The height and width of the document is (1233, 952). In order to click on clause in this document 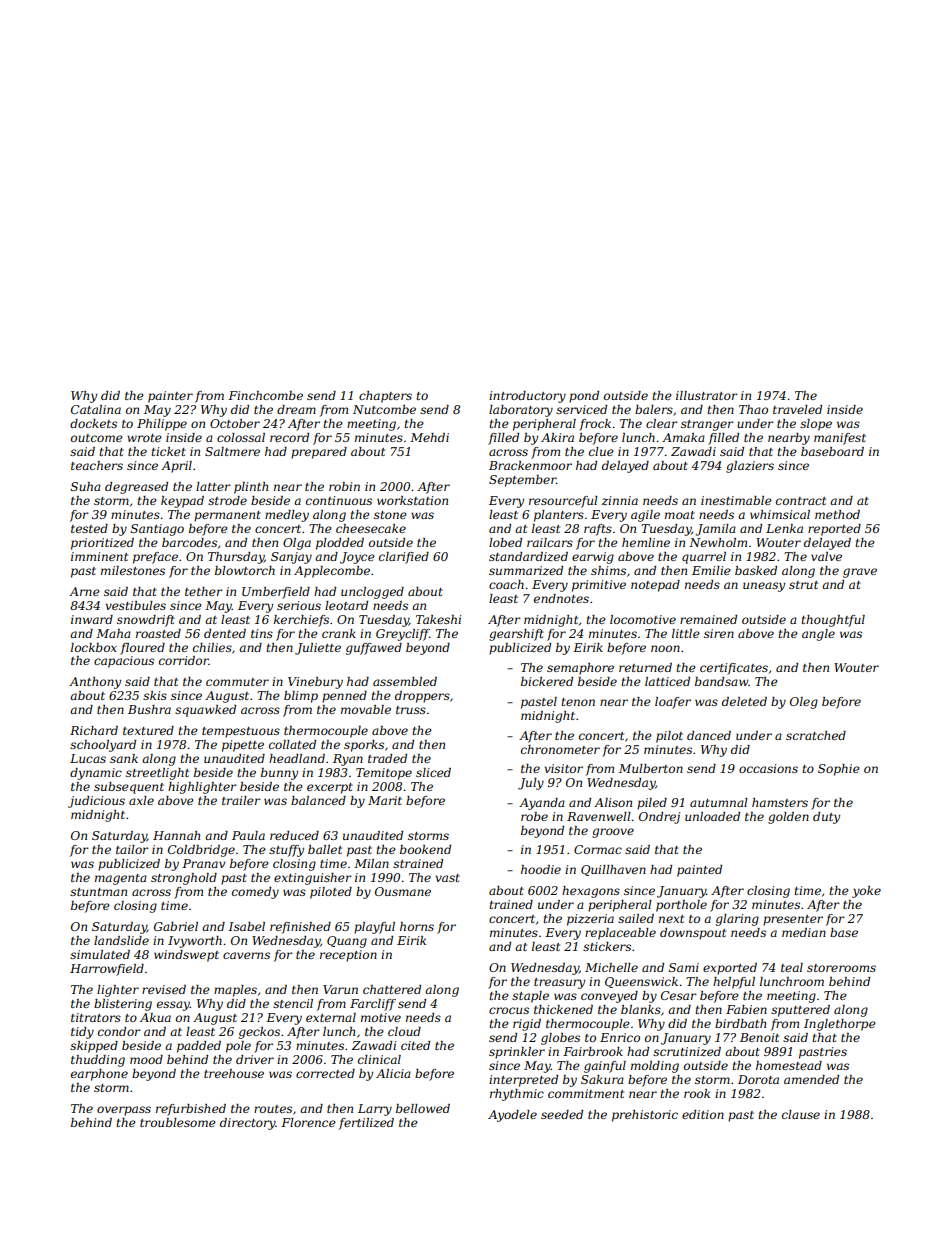, I will do `click(801, 1114)`.
